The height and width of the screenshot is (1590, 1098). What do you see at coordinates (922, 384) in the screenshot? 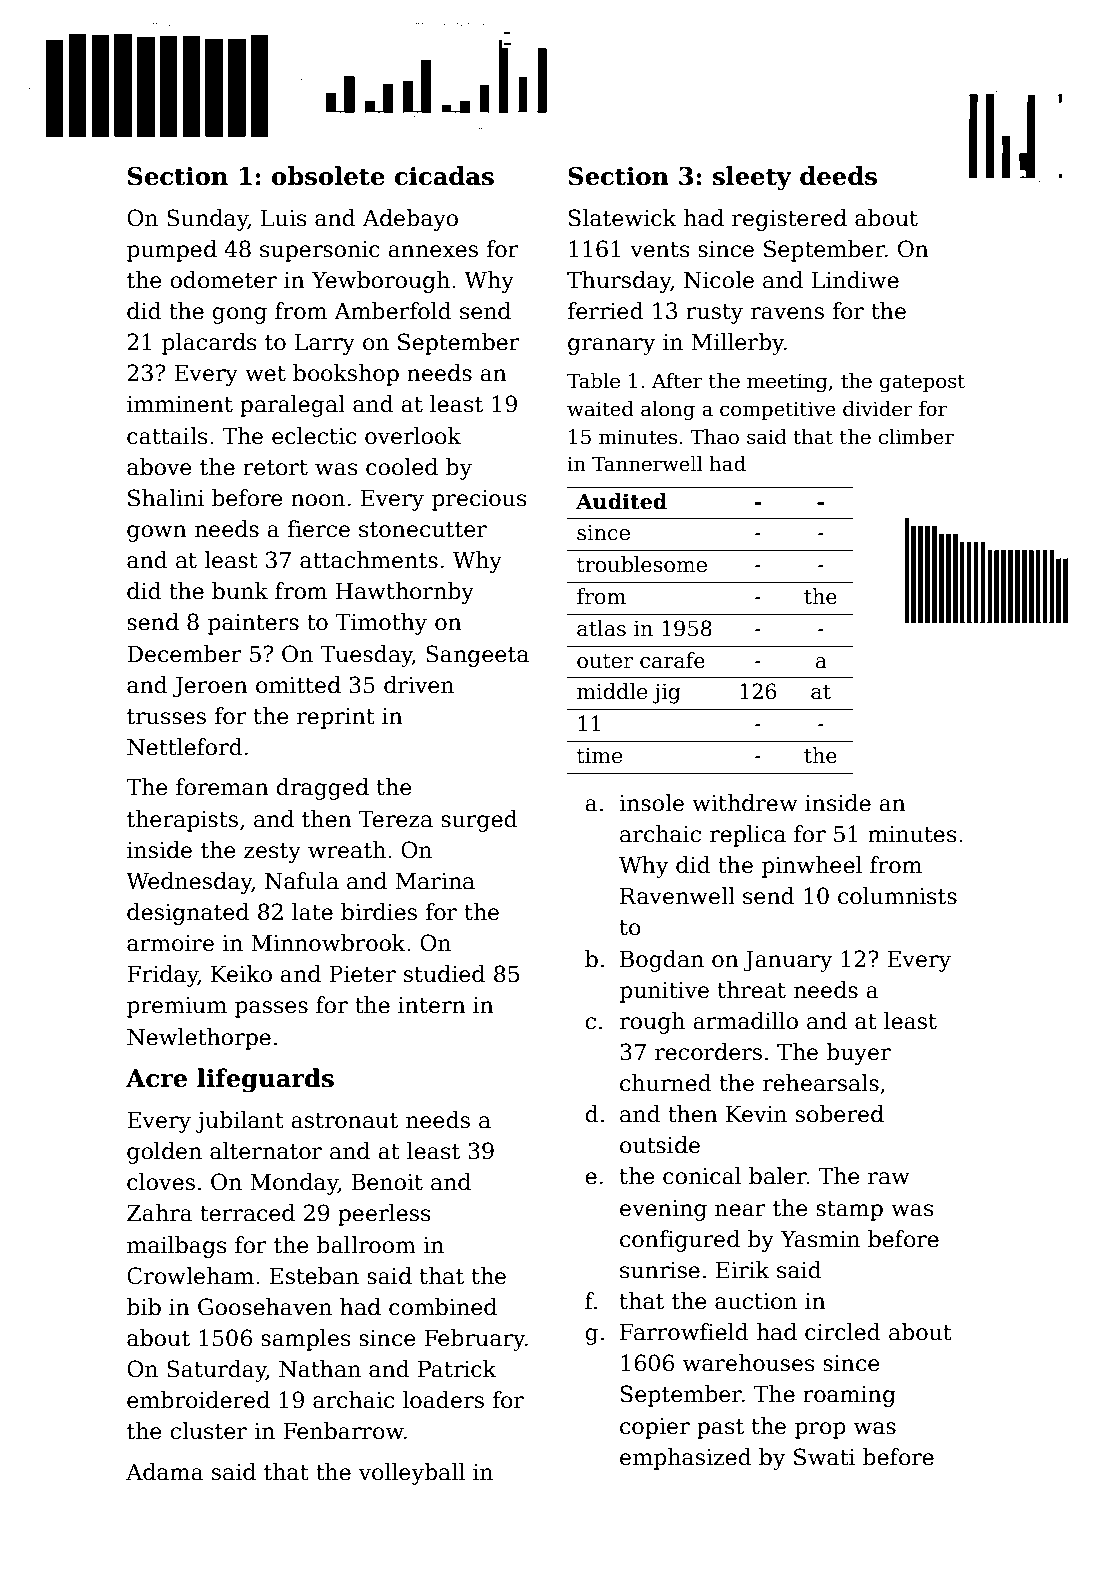
I see `gatepost` at bounding box center [922, 384].
